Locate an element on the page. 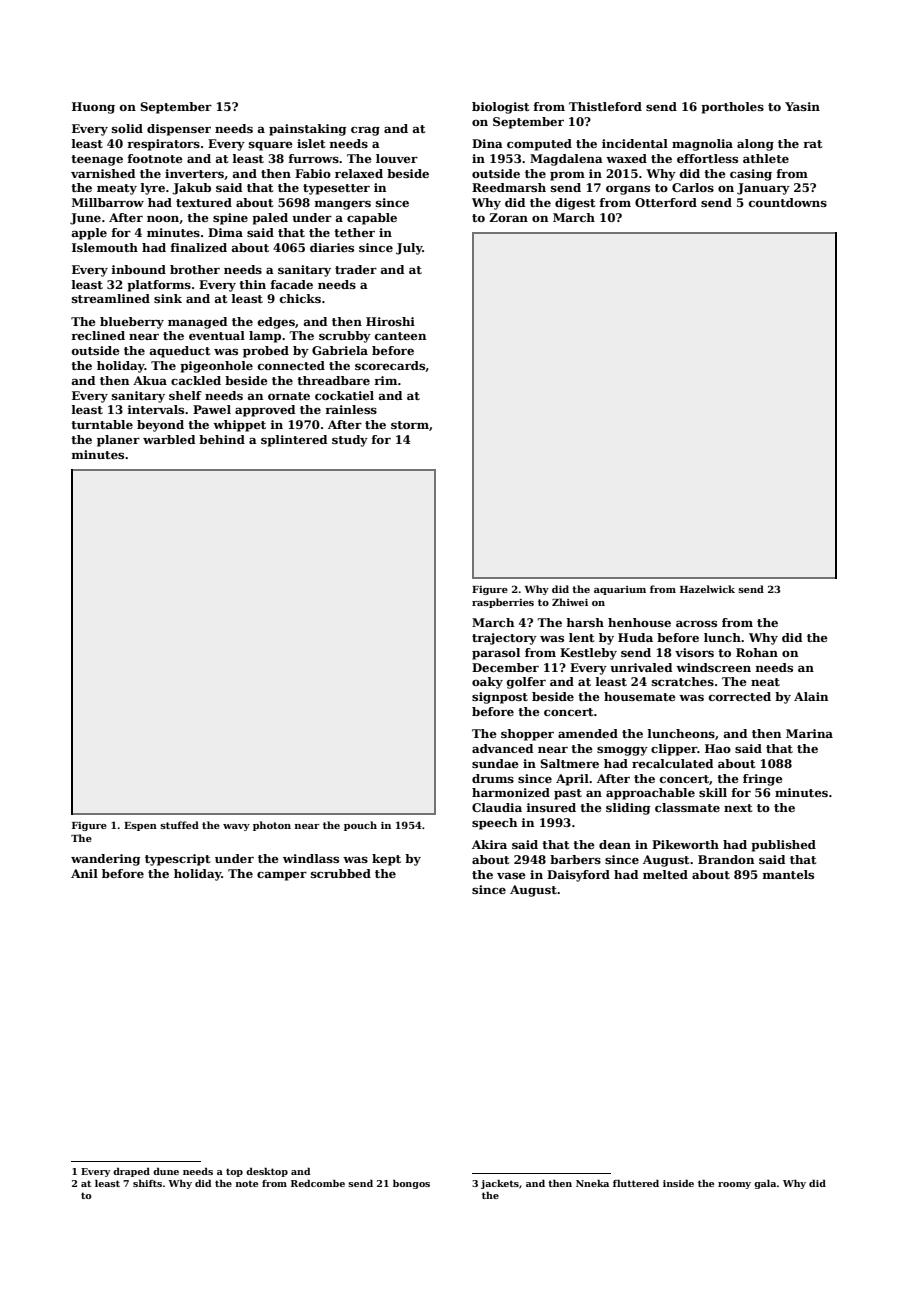  January is located at coordinates (763, 189).
